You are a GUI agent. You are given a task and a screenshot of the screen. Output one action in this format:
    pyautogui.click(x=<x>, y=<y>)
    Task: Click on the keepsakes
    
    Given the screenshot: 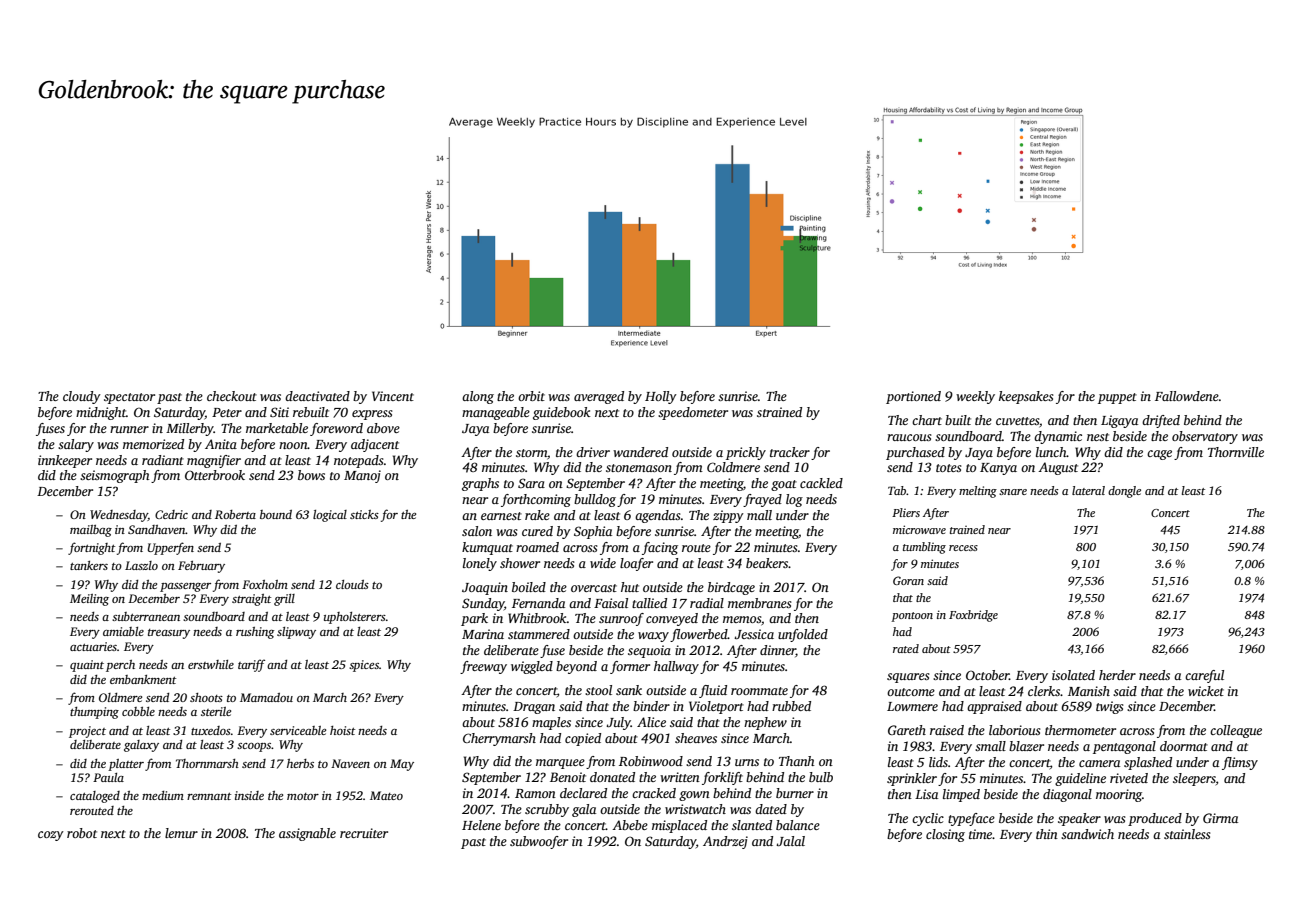 What is the action you would take?
    pyautogui.click(x=1026, y=397)
